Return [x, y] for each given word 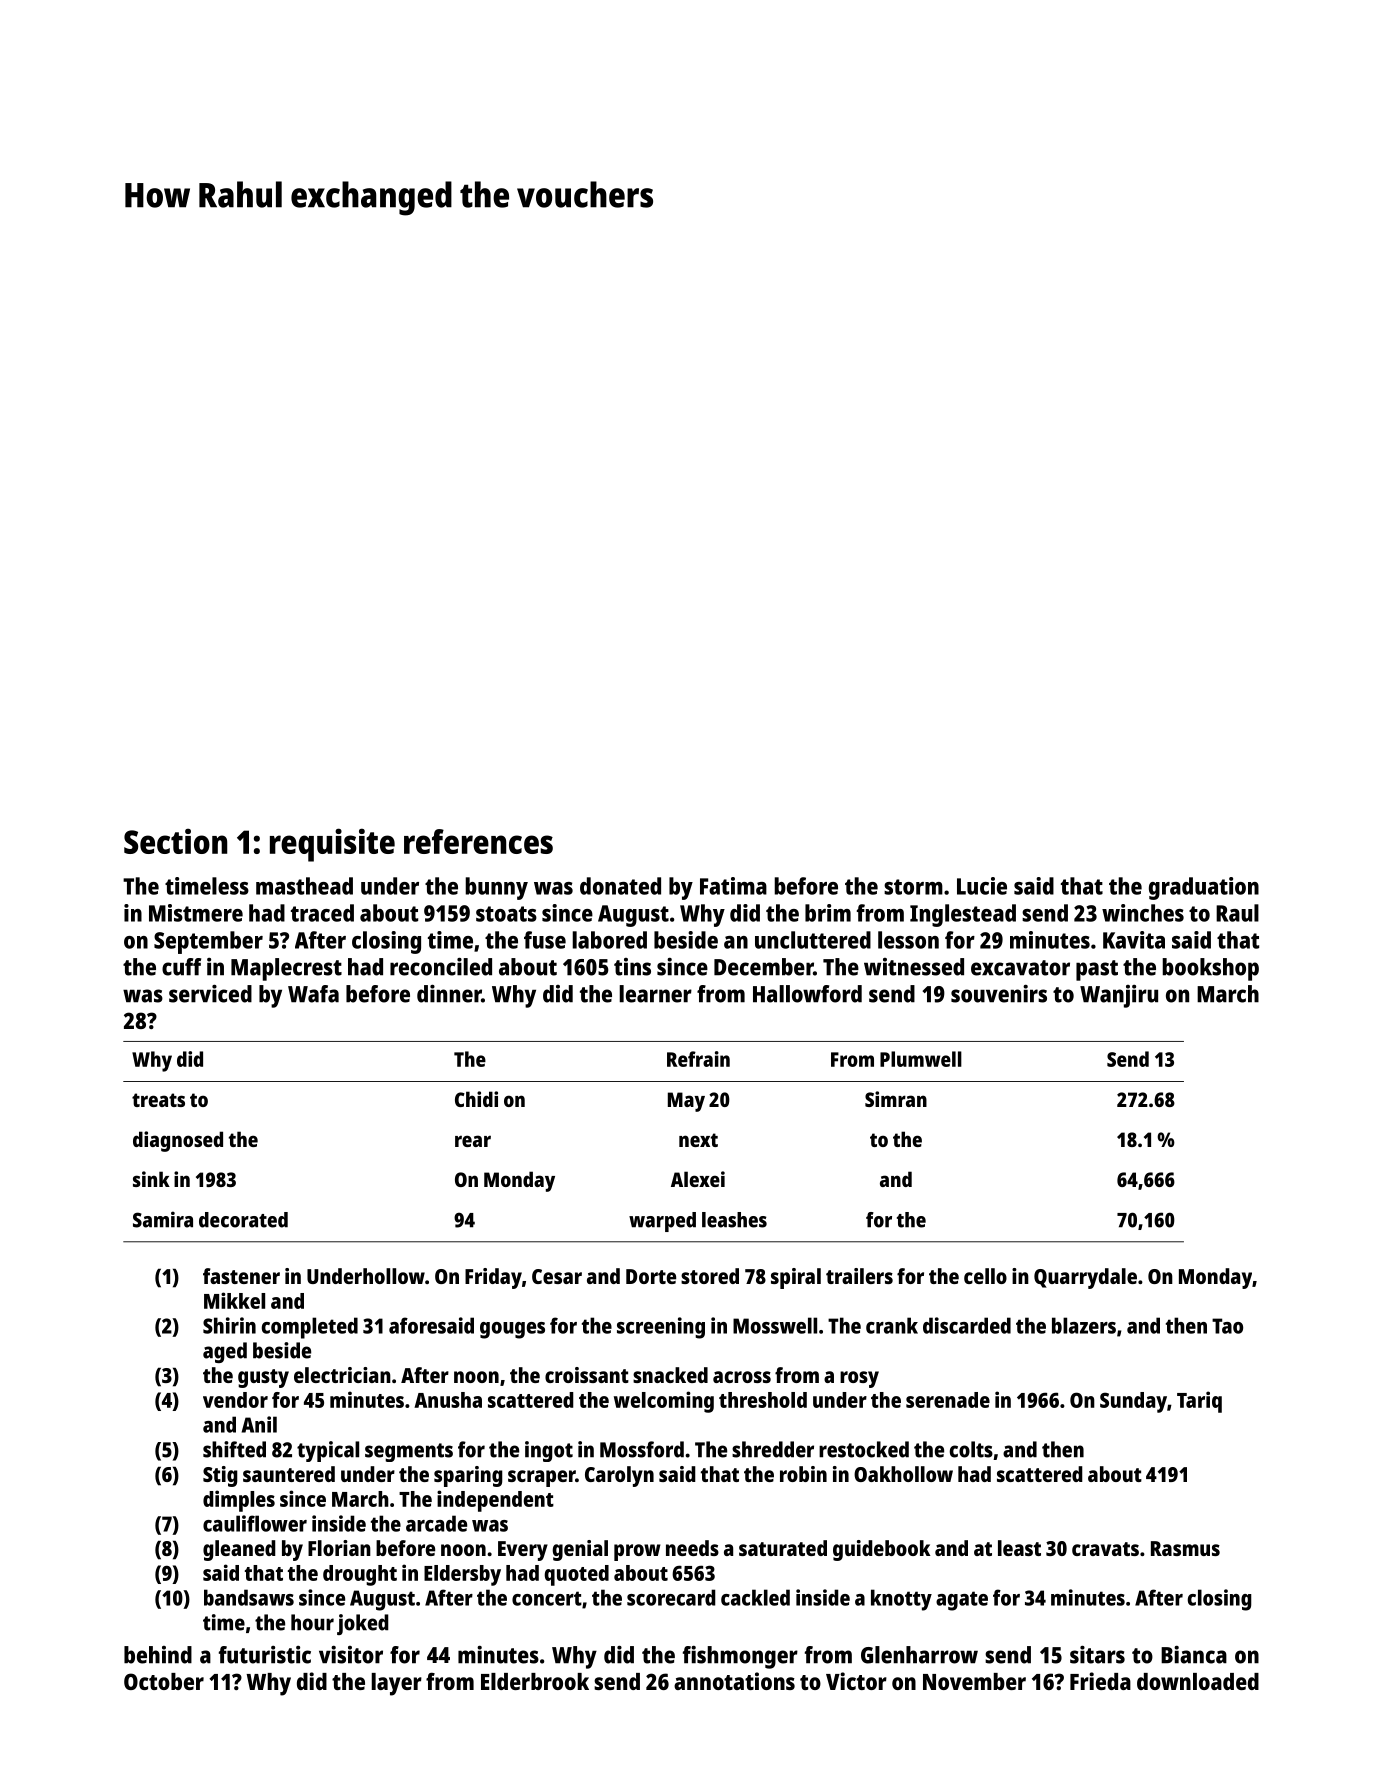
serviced [210, 994]
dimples [239, 1501]
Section [175, 841]
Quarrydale [1085, 1278]
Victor [856, 1681]
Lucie [982, 886]
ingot [549, 1451]
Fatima [733, 886]
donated [620, 886]
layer [396, 1684]
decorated [243, 1220]
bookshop [1210, 969]
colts [971, 1449]
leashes [734, 1220]
